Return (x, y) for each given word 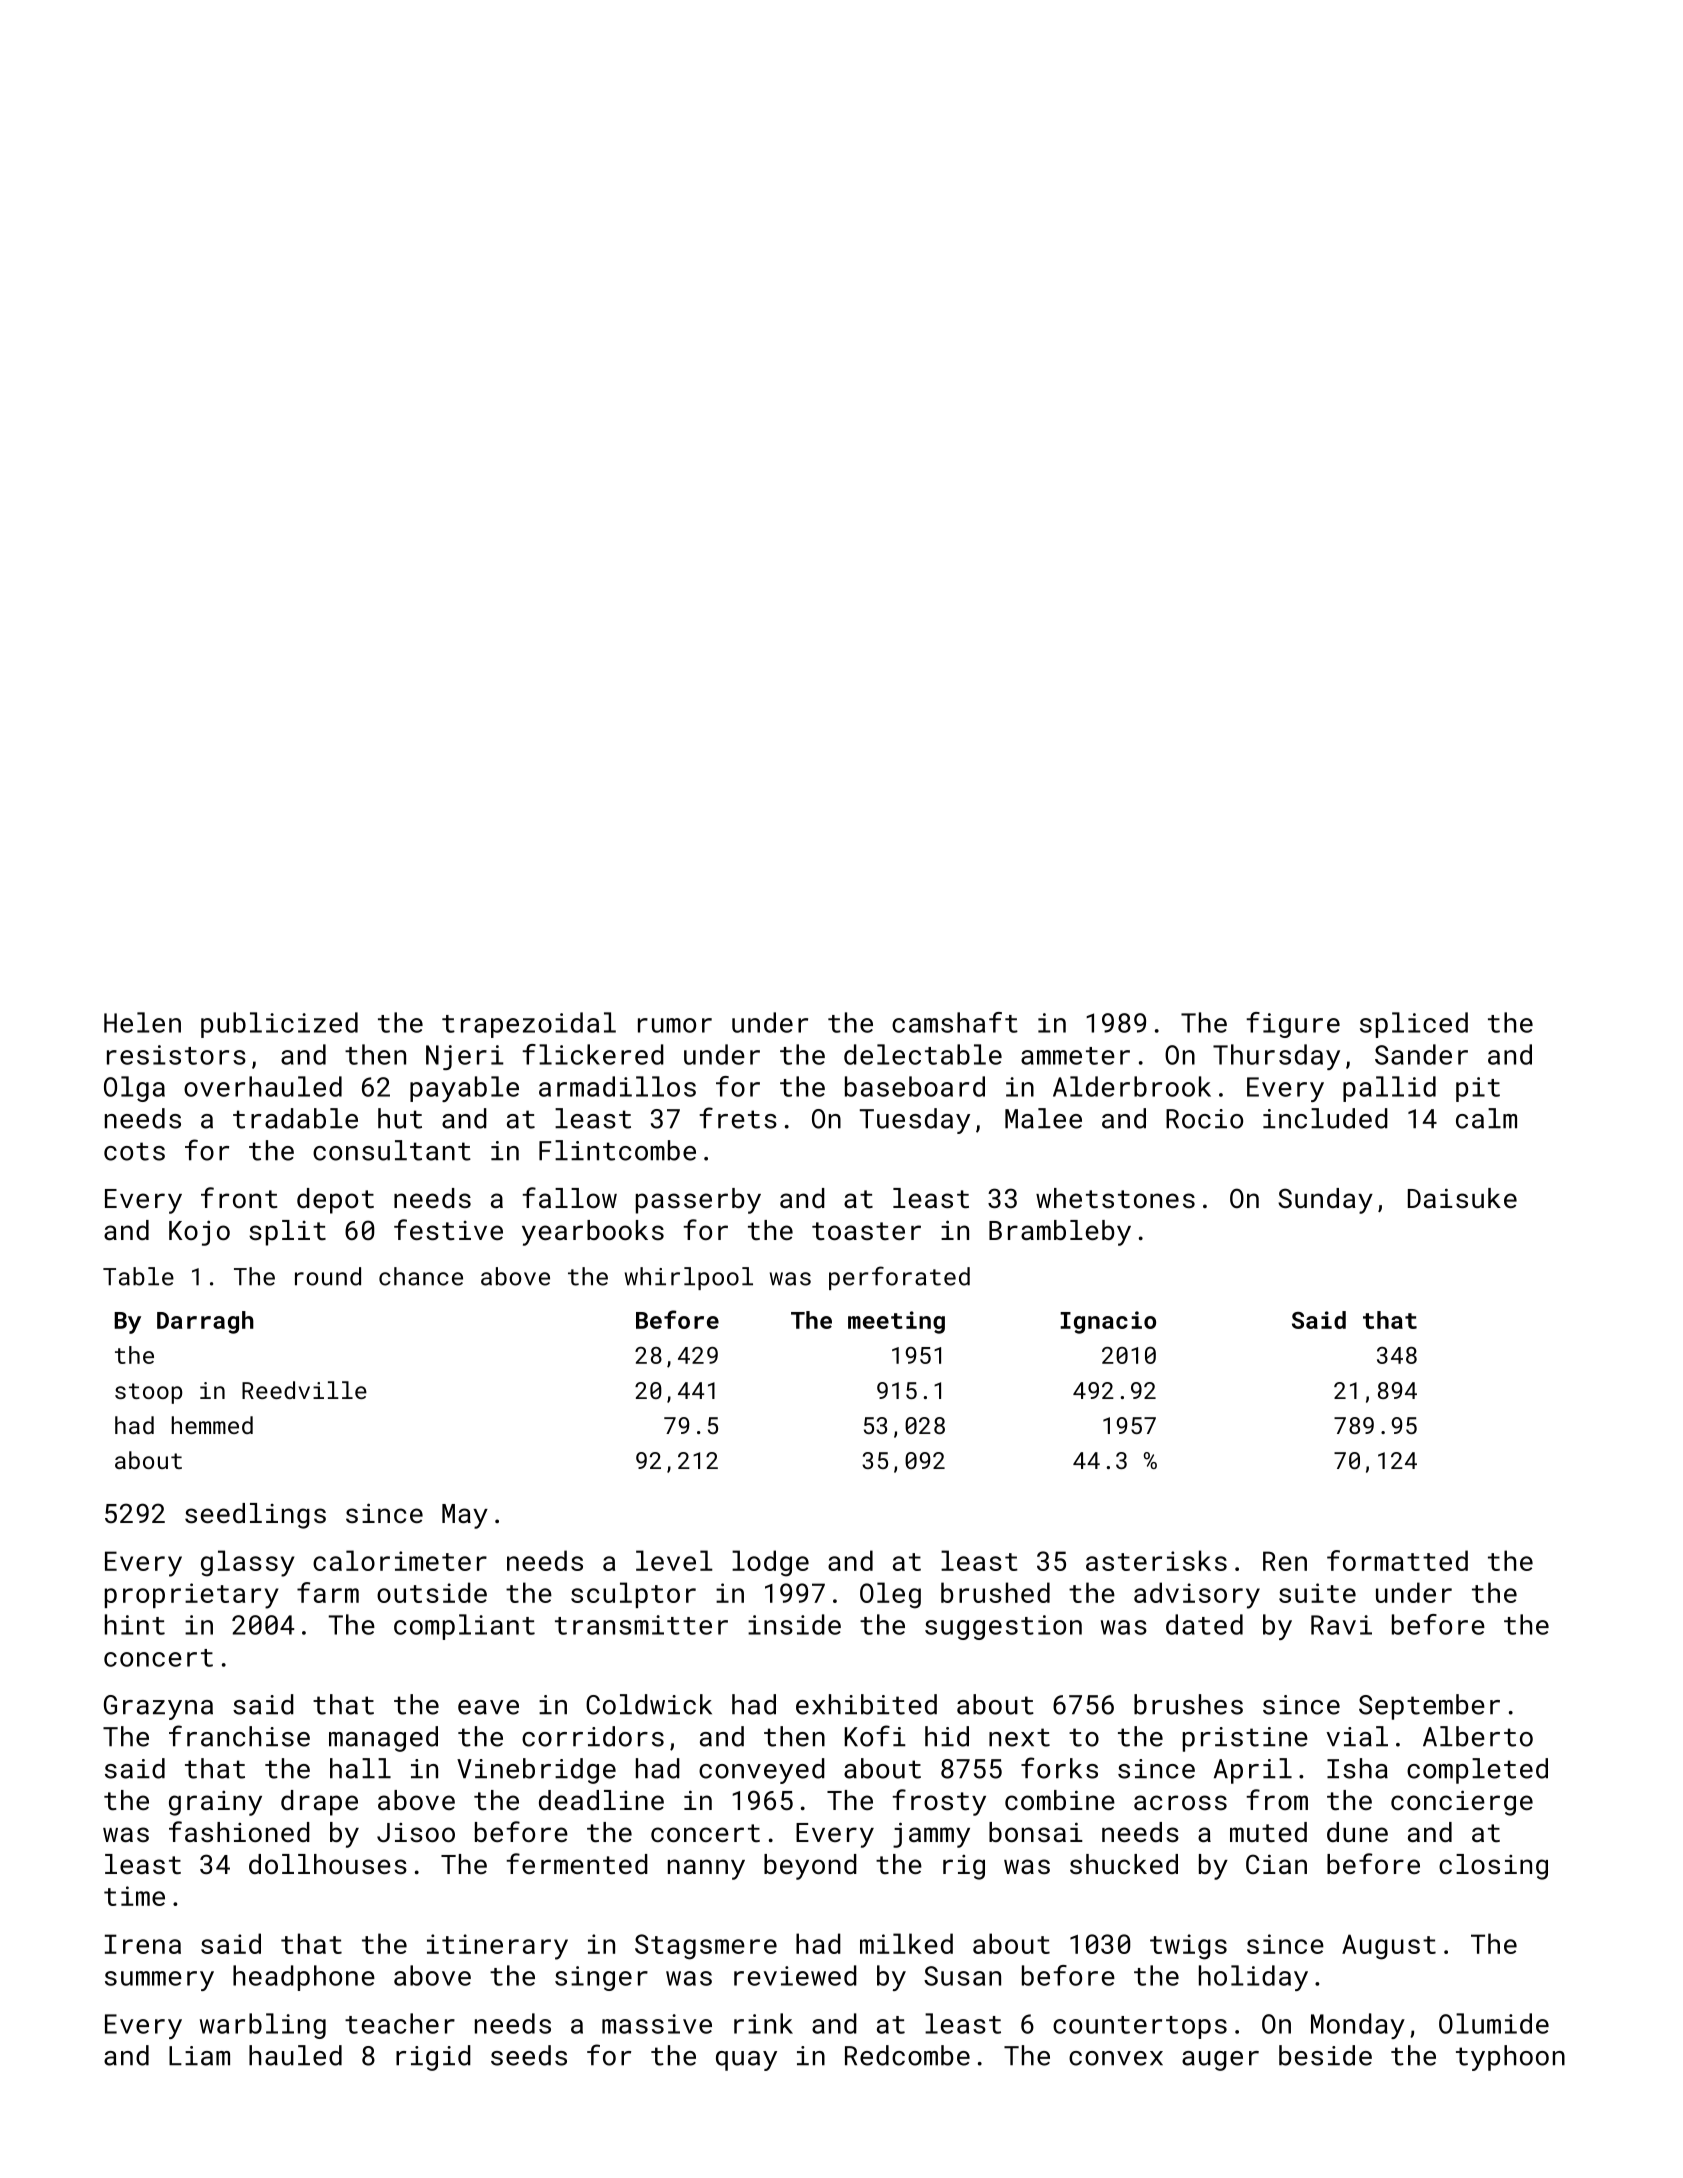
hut (400, 1118)
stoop (149, 1393)
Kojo (199, 1233)
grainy (215, 1803)
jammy (931, 1835)
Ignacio (1108, 1322)
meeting (896, 1322)
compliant (464, 1627)
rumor (675, 1025)
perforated (899, 1278)
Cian (1276, 1864)
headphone (304, 1978)
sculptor (633, 1595)
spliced (1414, 1025)
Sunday (1325, 1201)
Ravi (1341, 1625)
